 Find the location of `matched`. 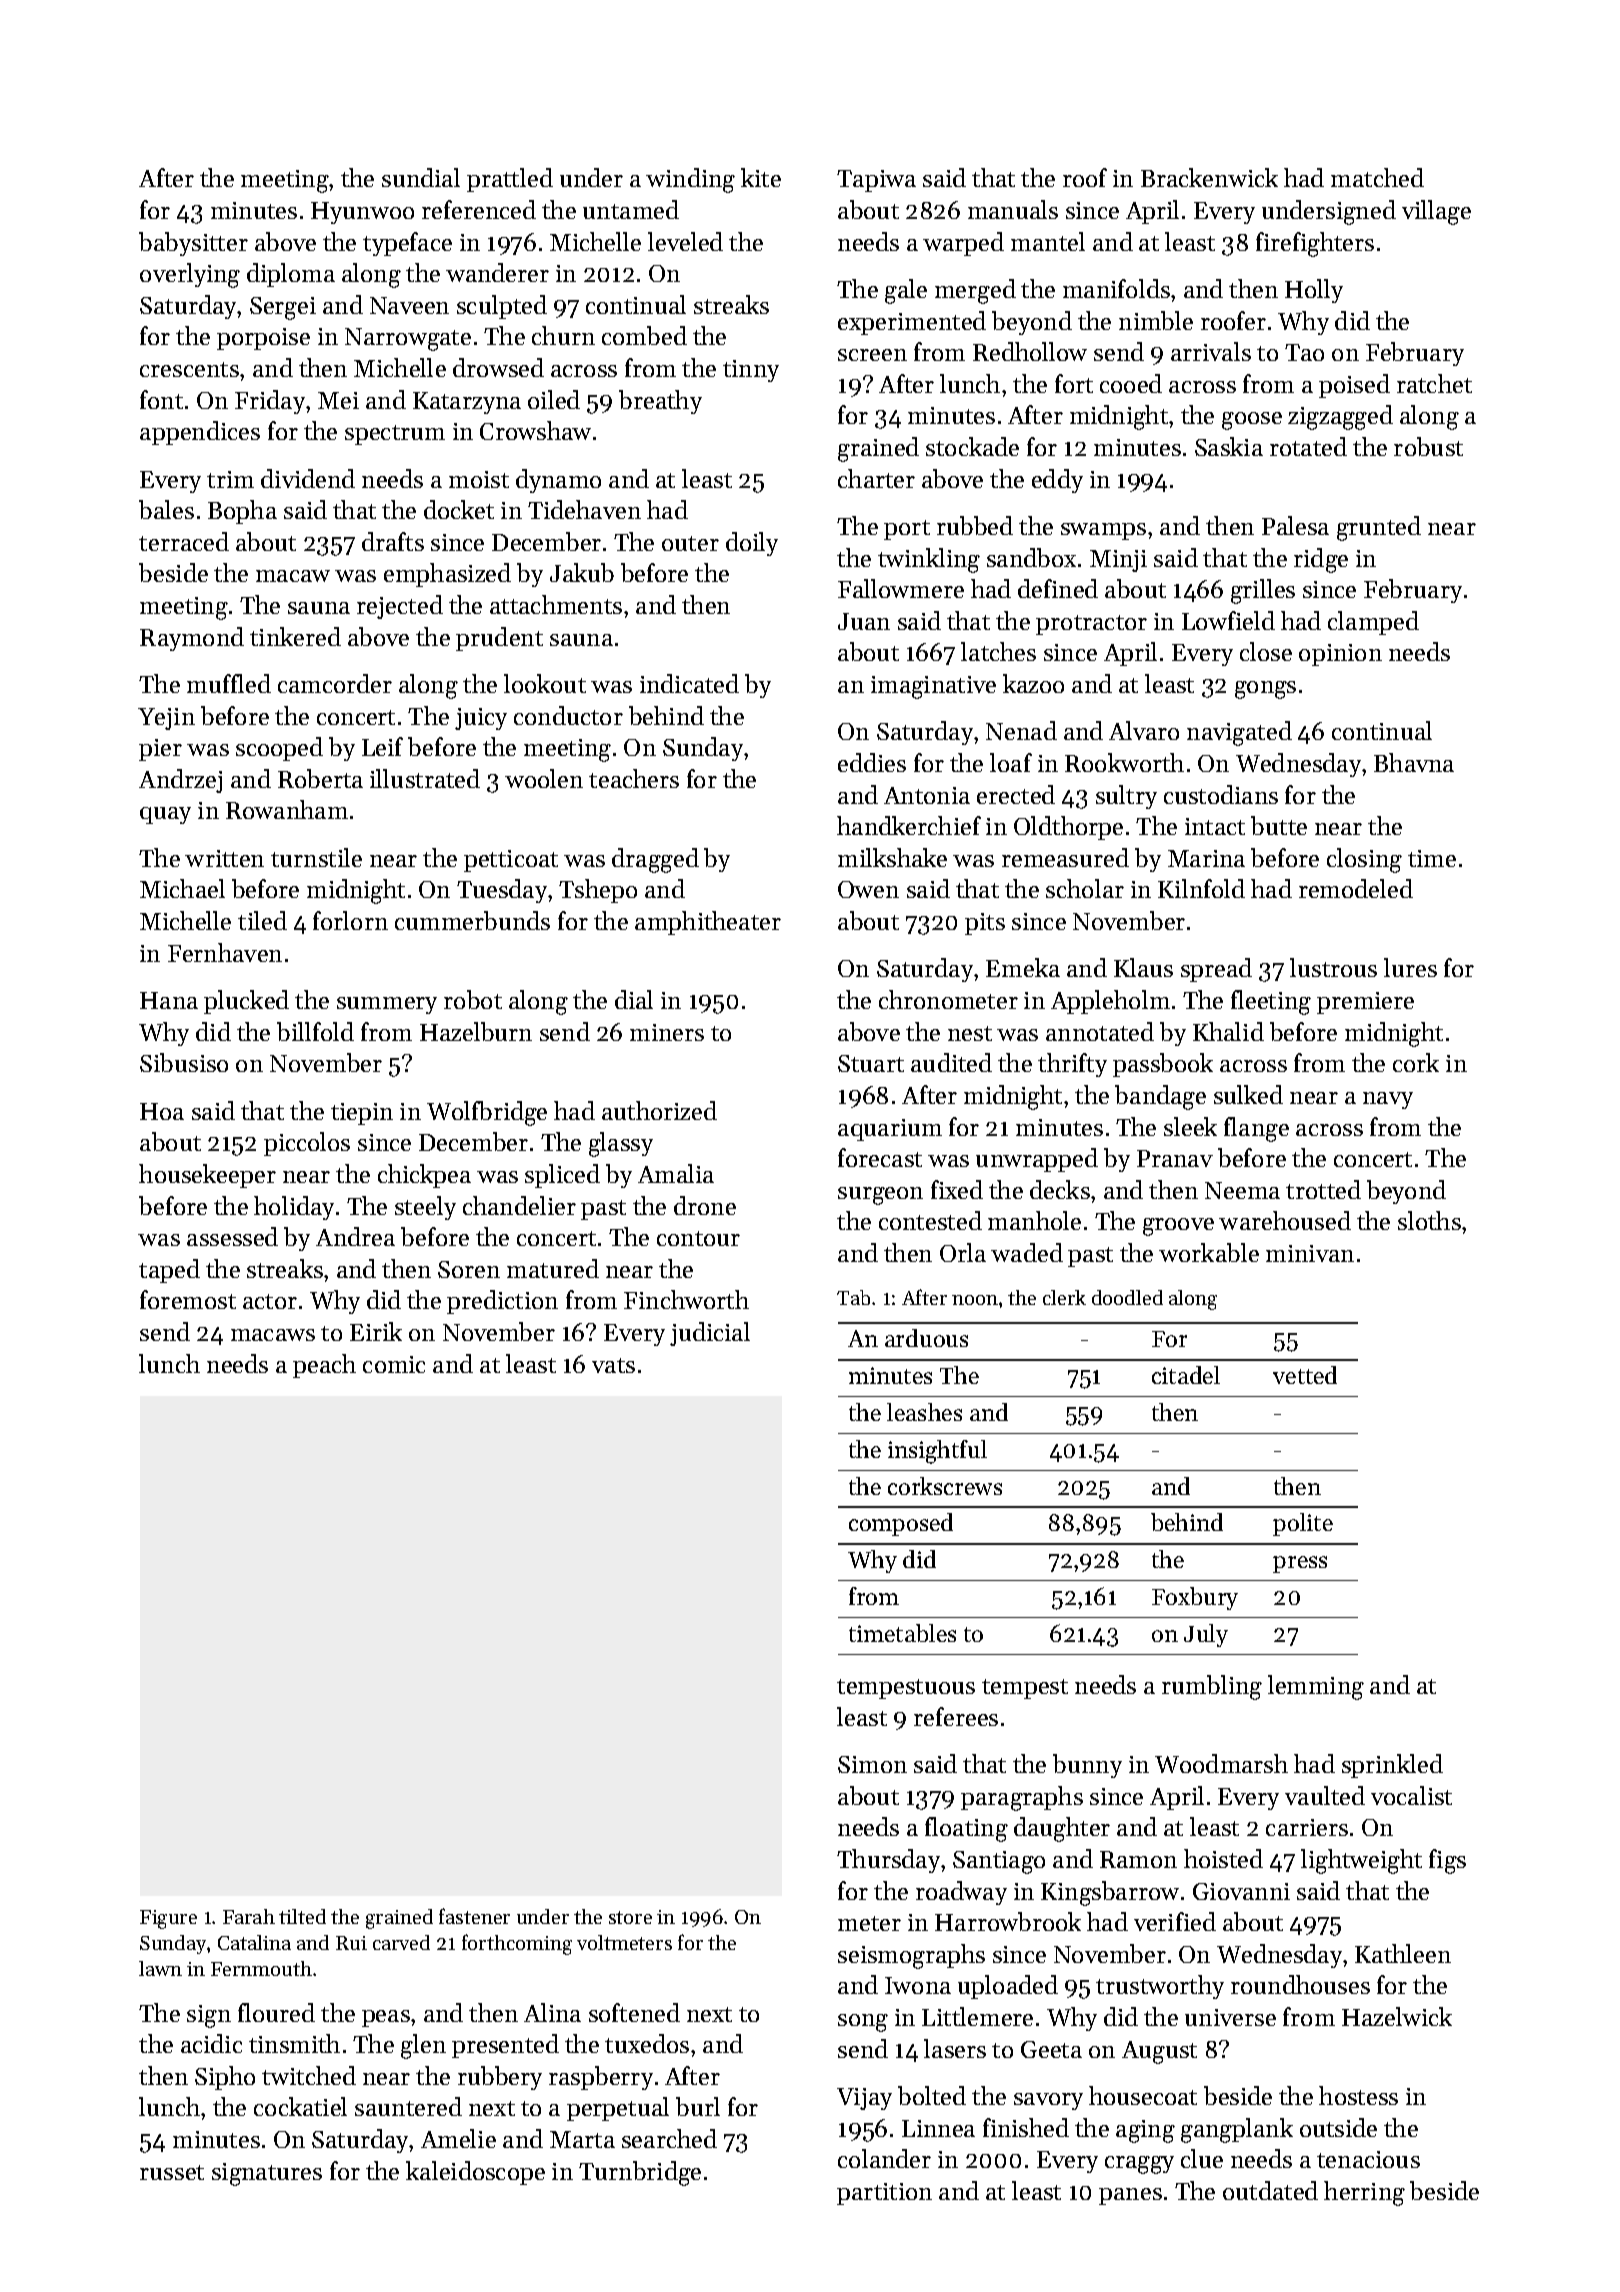

matched is located at coordinates (1377, 177).
